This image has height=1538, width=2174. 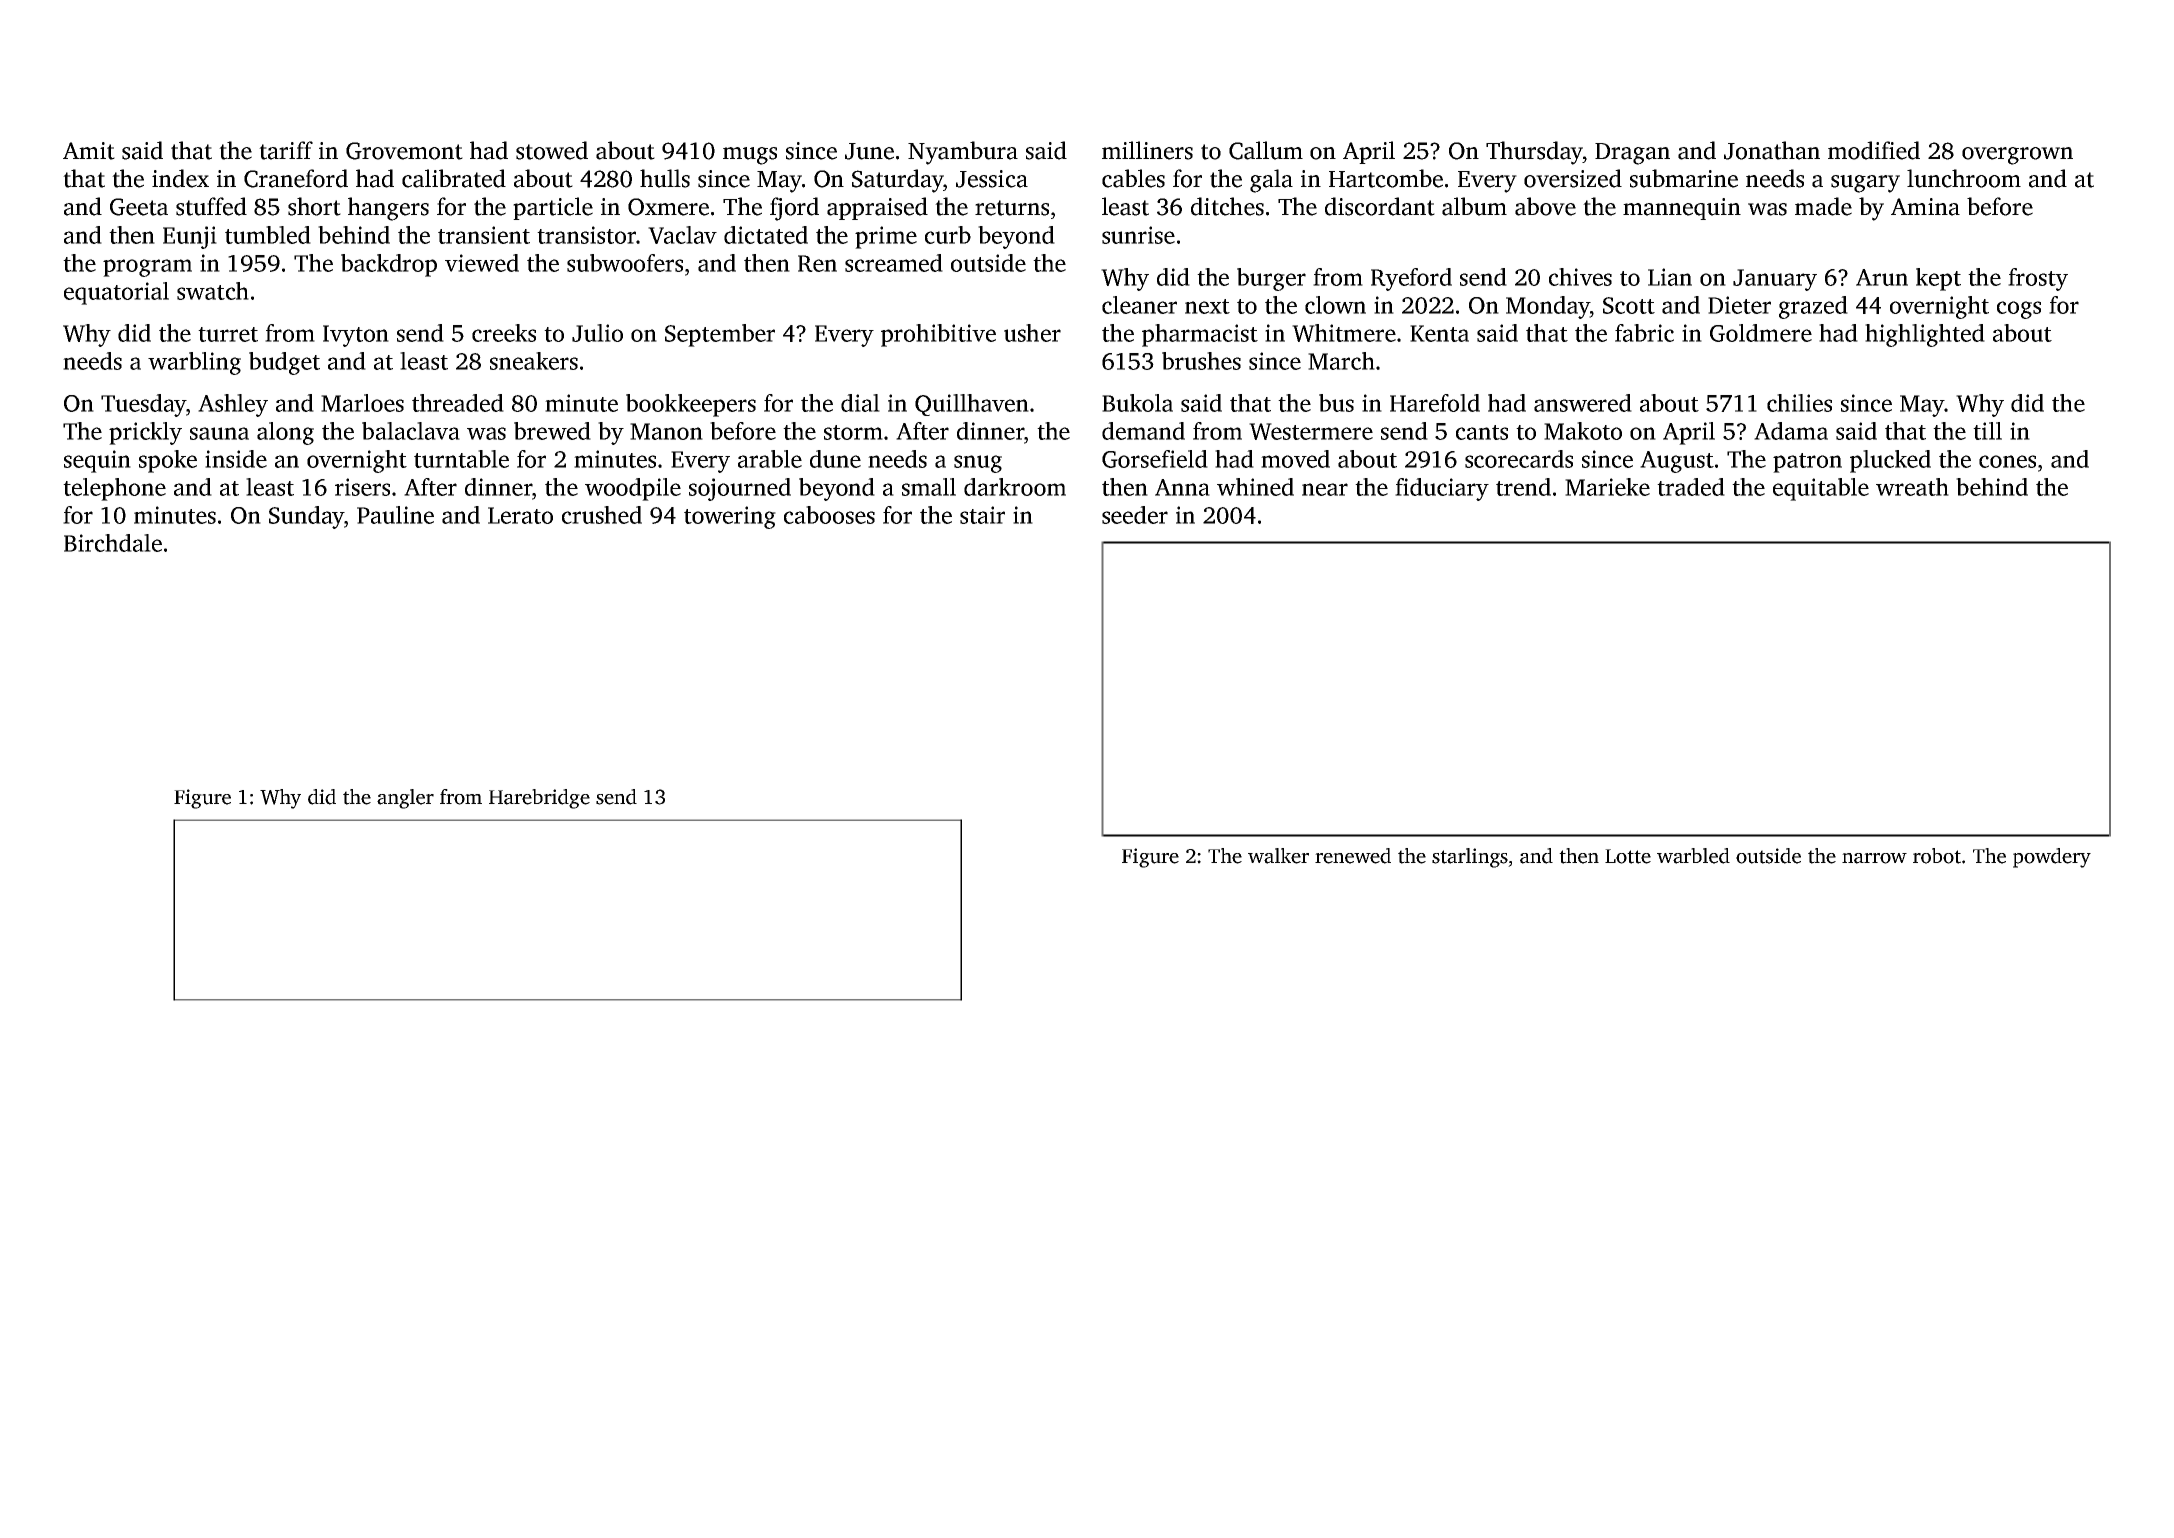 What do you see at coordinates (534, 361) in the image?
I see `sneakers` at bounding box center [534, 361].
